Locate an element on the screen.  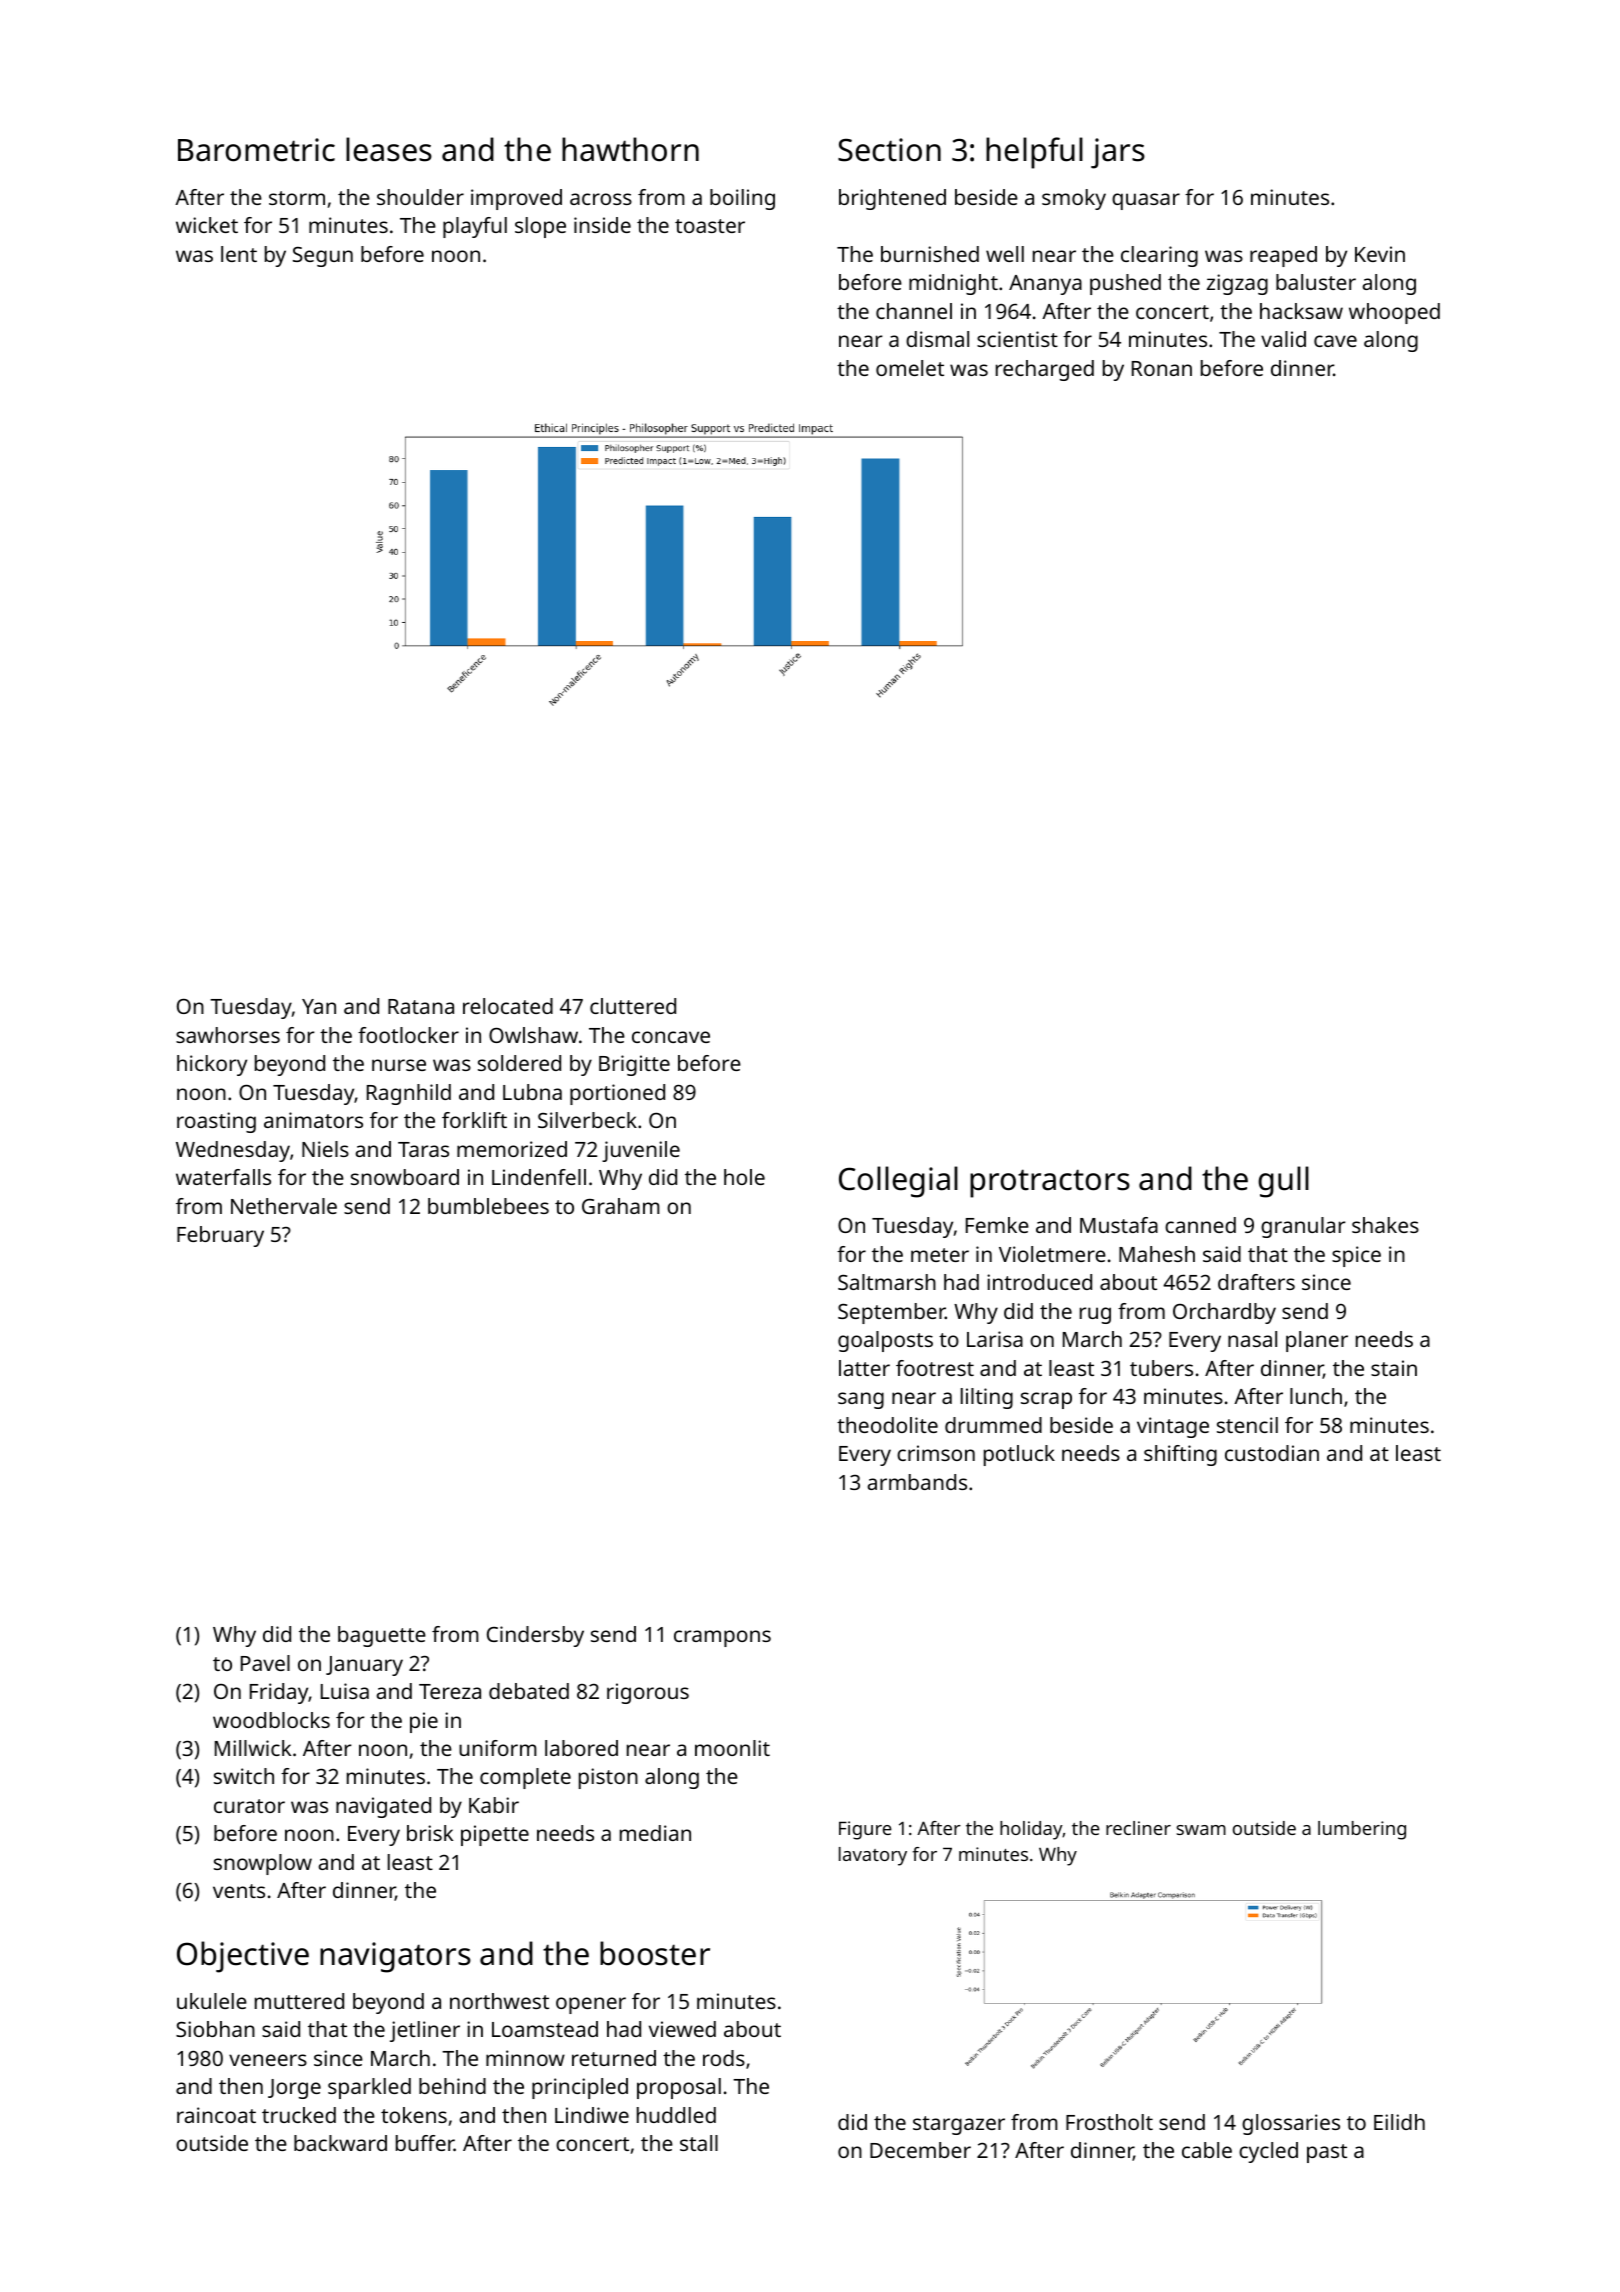
Objective is located at coordinates (243, 1957).
